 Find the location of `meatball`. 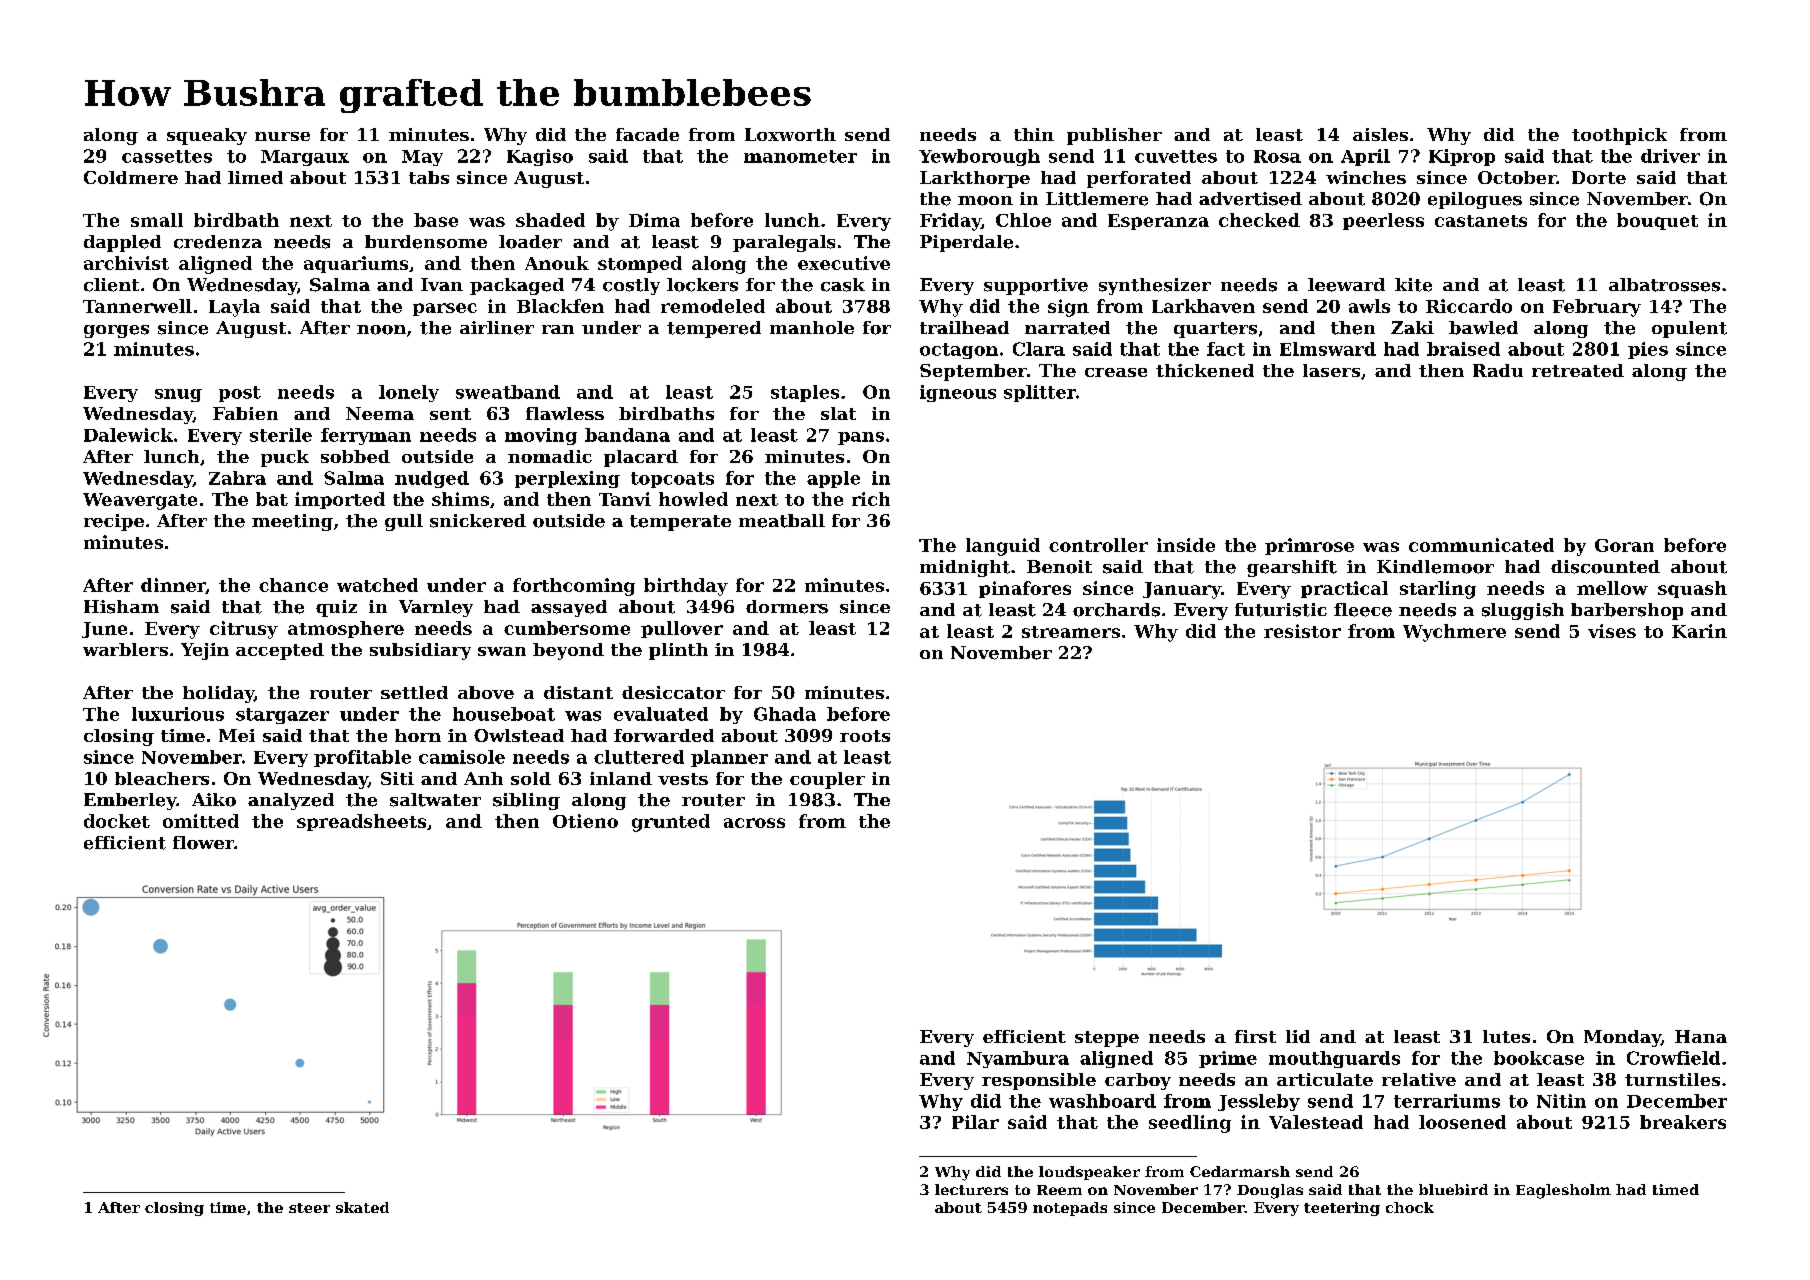

meatball is located at coordinates (782, 521).
